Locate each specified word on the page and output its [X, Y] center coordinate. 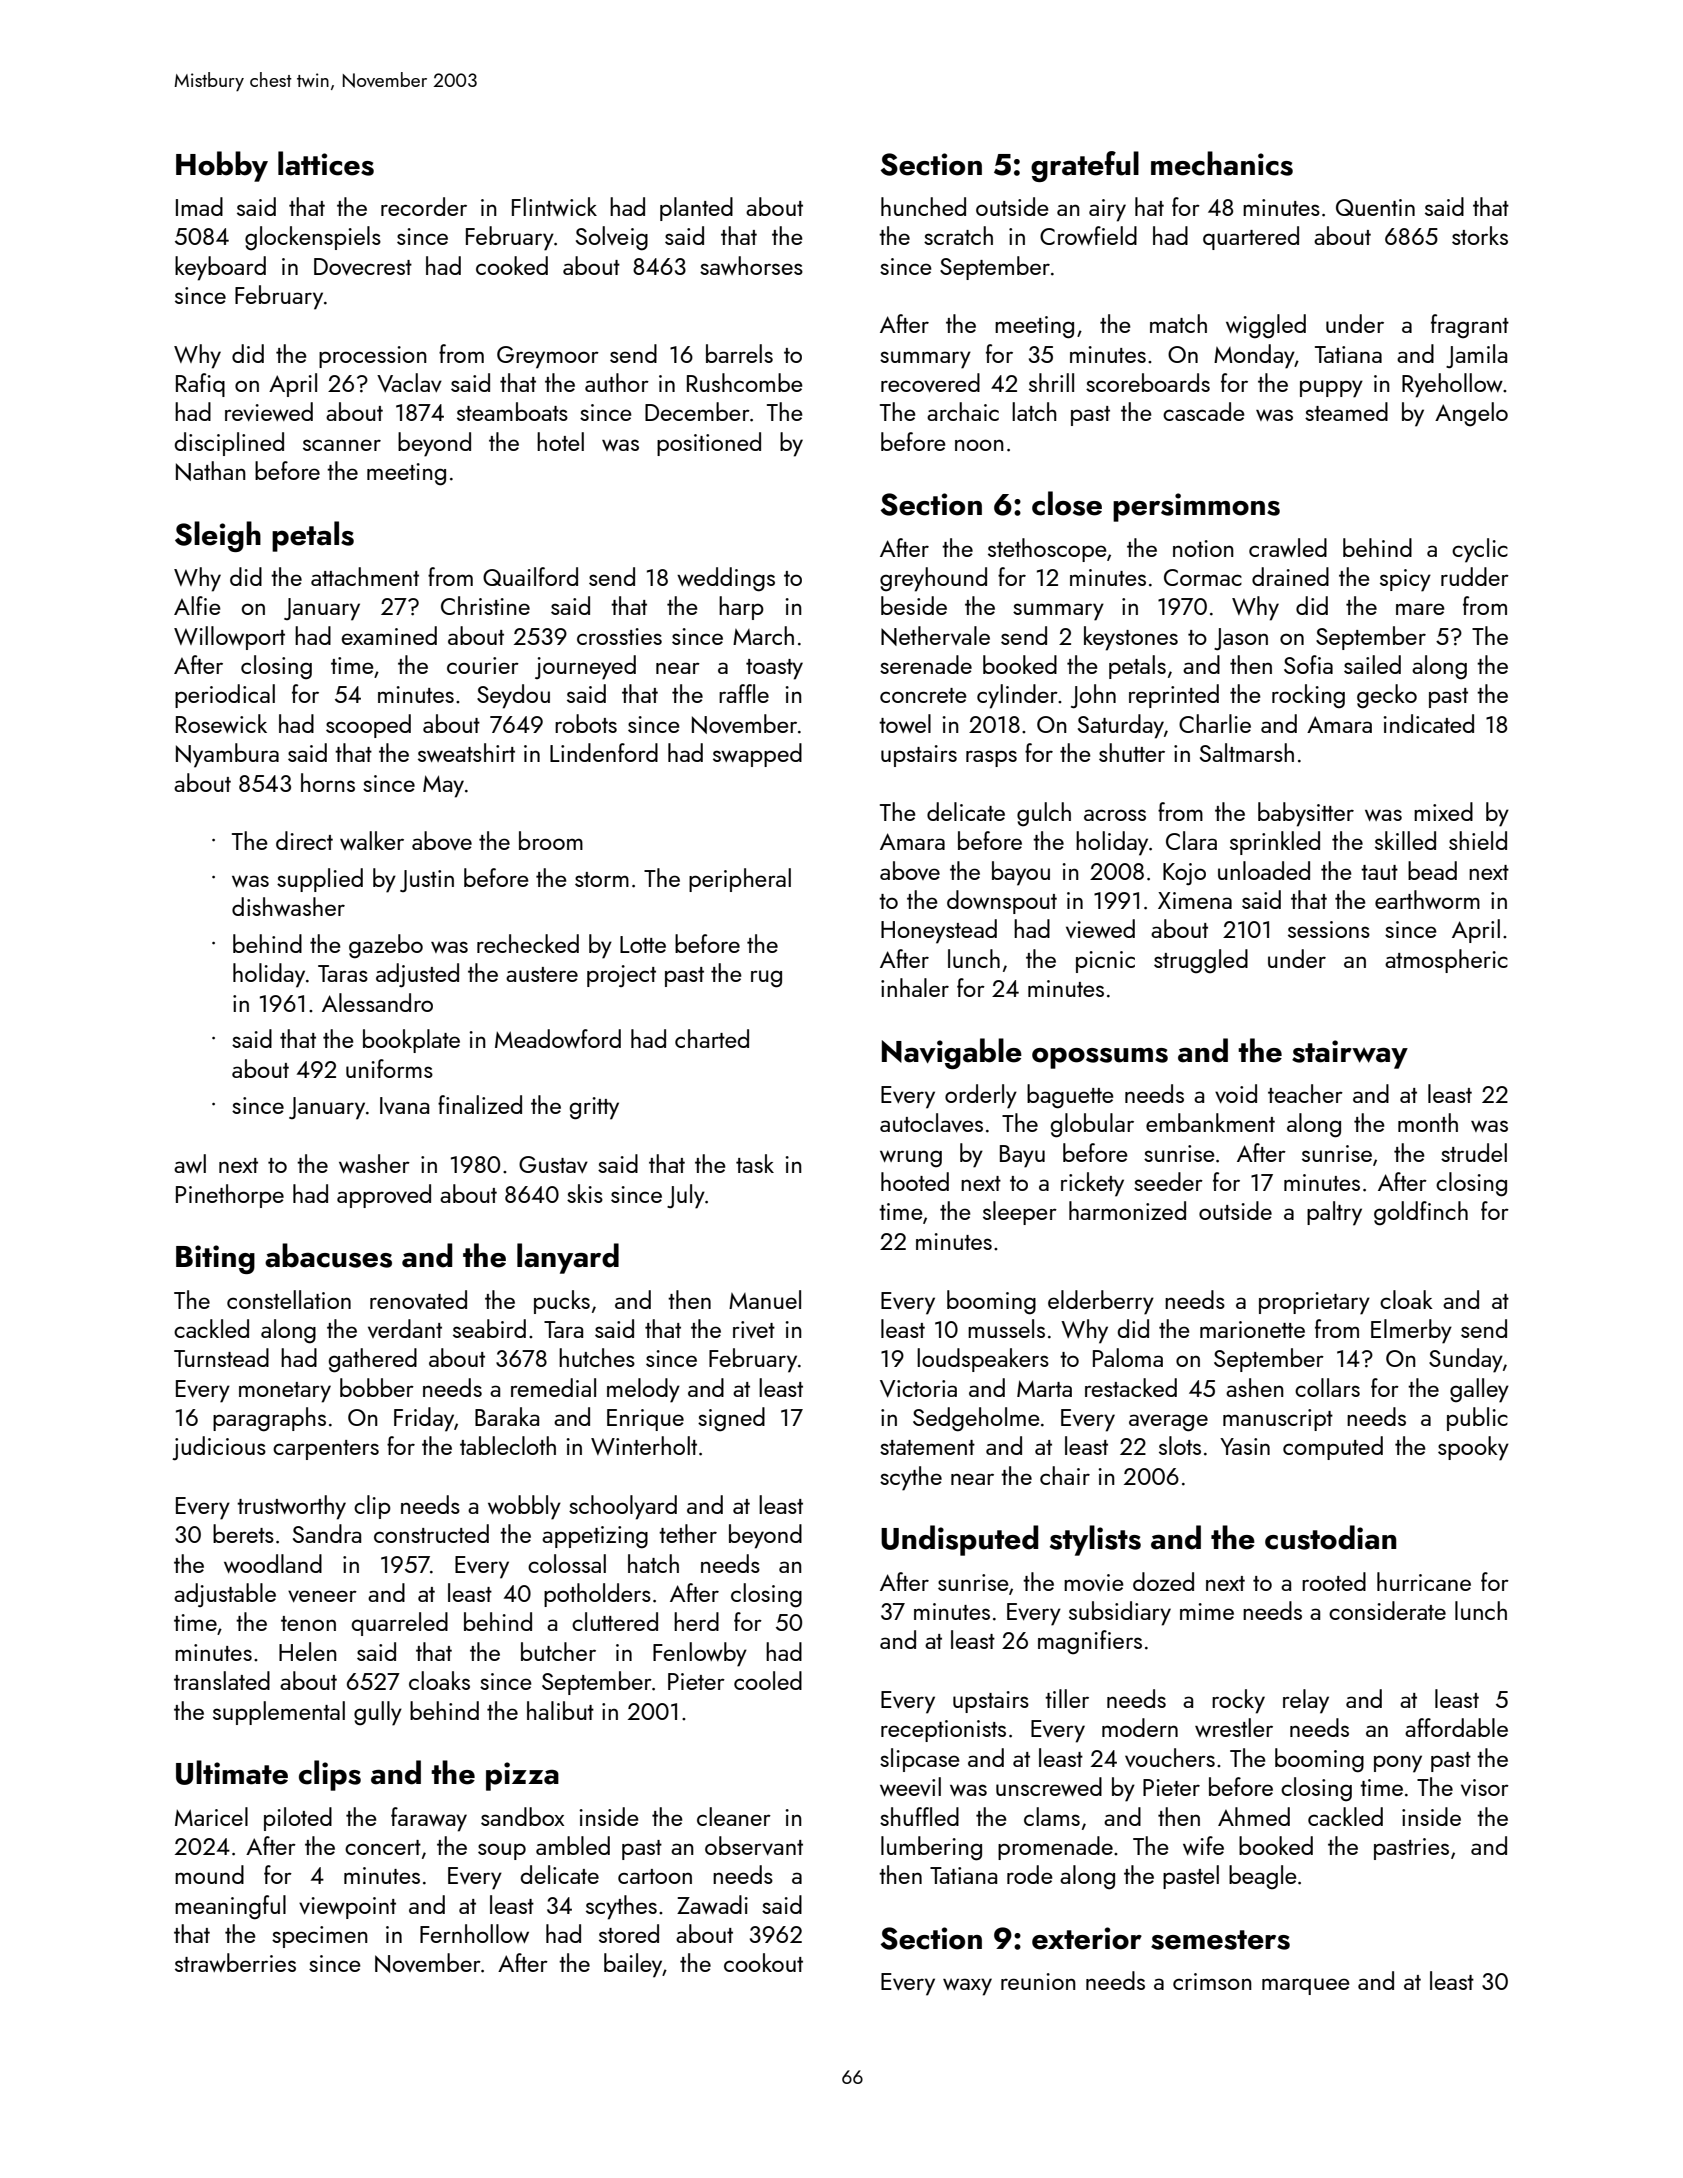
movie [1094, 1582]
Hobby [222, 166]
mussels [1006, 1328]
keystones [1131, 638]
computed [1333, 1448]
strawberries [235, 1962]
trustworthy [291, 1507]
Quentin [1375, 207]
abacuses [328, 1255]
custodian [1331, 1537]
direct [304, 840]
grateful [1085, 166]
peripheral [740, 880]
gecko [1387, 696]
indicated [1428, 723]
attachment [365, 576]
